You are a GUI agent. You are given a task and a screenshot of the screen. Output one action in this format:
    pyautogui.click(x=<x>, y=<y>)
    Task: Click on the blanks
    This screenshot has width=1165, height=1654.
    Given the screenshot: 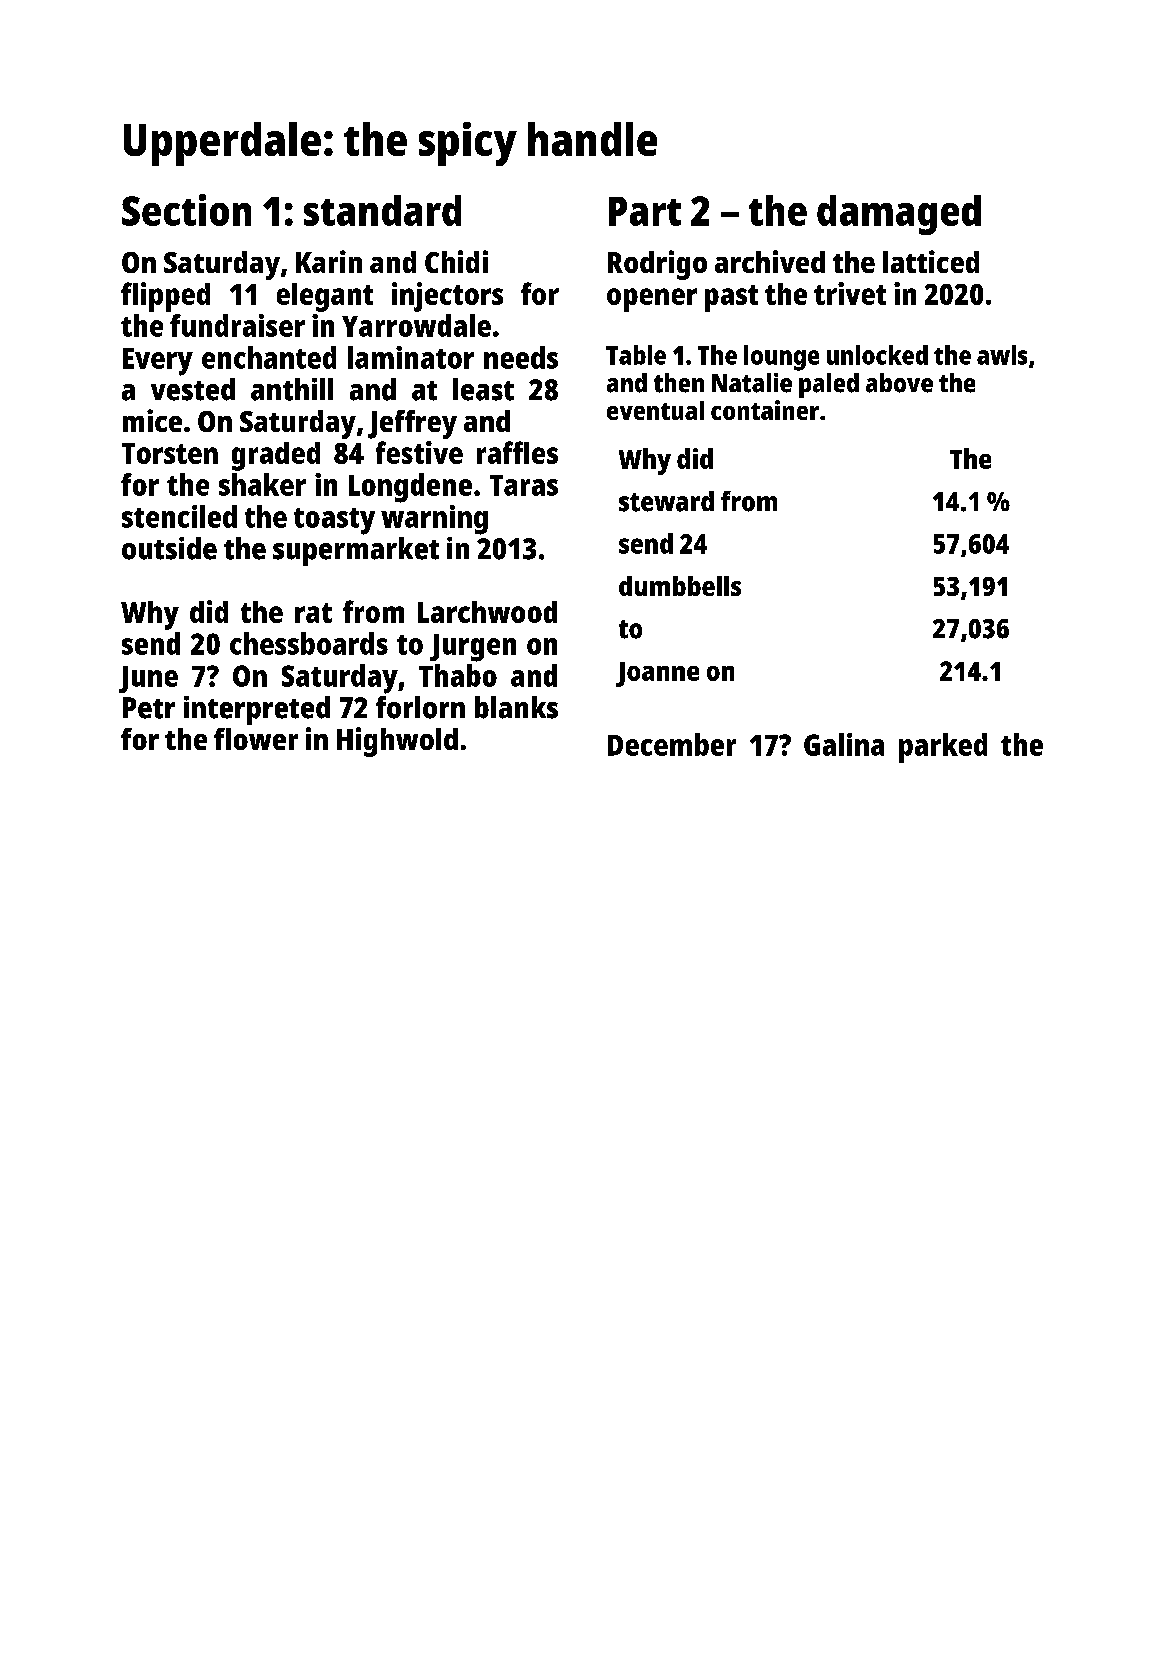 What is the action you would take?
    pyautogui.click(x=516, y=707)
